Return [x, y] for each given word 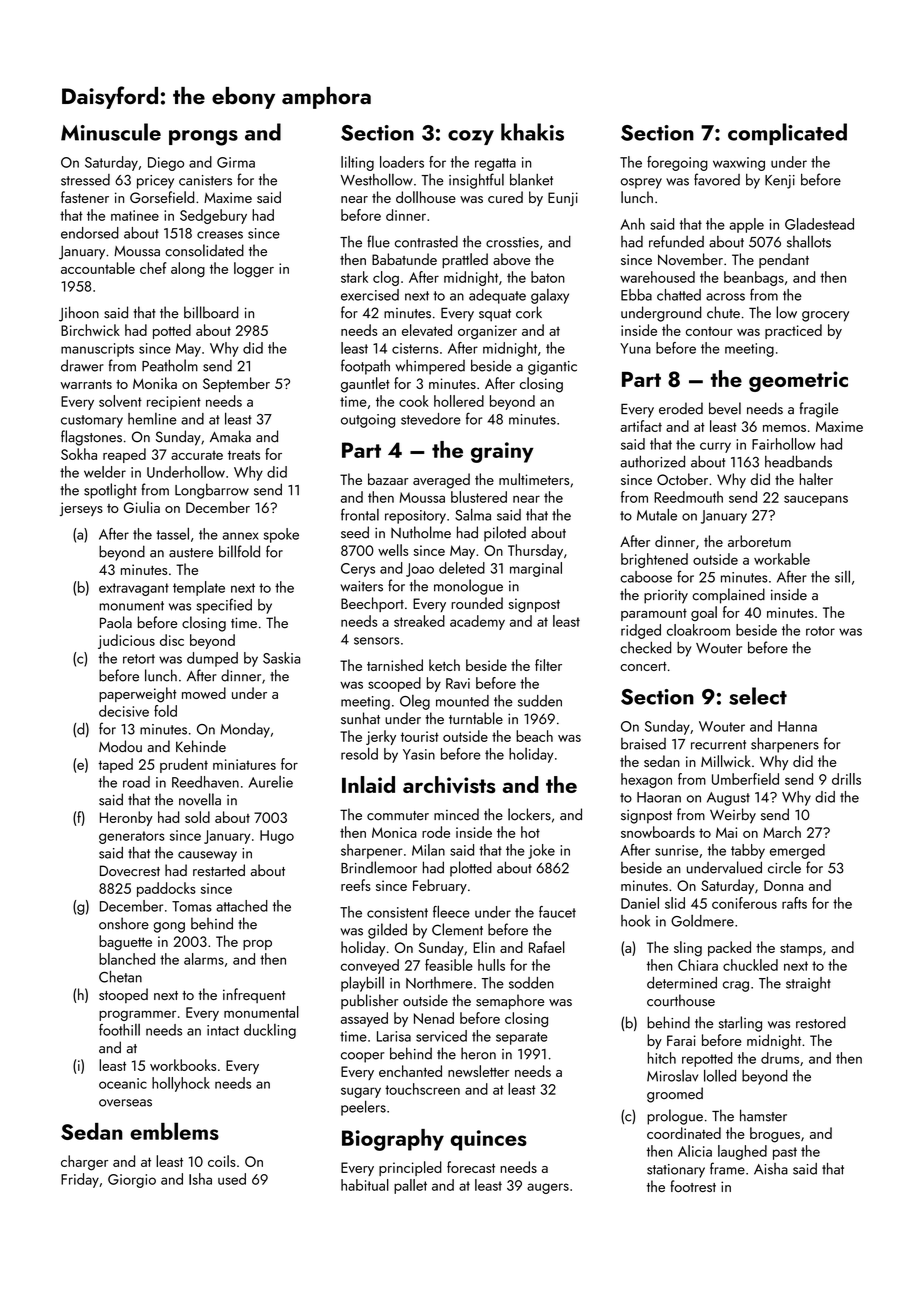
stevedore [431, 419]
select [758, 696]
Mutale [657, 514]
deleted [462, 568]
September [236, 384]
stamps [801, 950]
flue [378, 241]
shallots [809, 241]
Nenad [434, 1018]
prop [257, 945]
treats [244, 455]
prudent [184, 765]
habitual [365, 1185]
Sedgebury [213, 216]
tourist [420, 736]
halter [816, 479]
